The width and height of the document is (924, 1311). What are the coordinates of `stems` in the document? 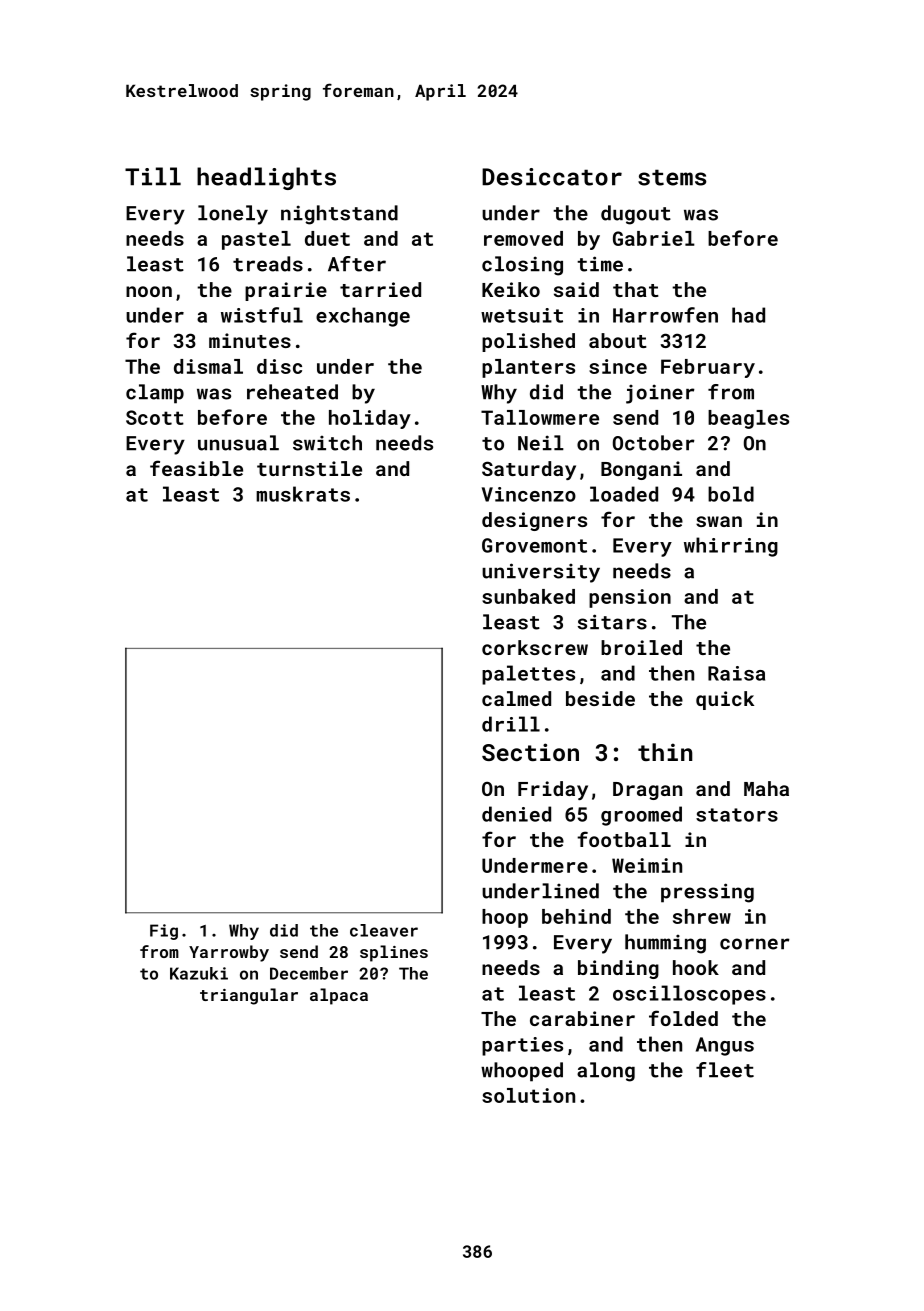 It's located at (672, 177).
